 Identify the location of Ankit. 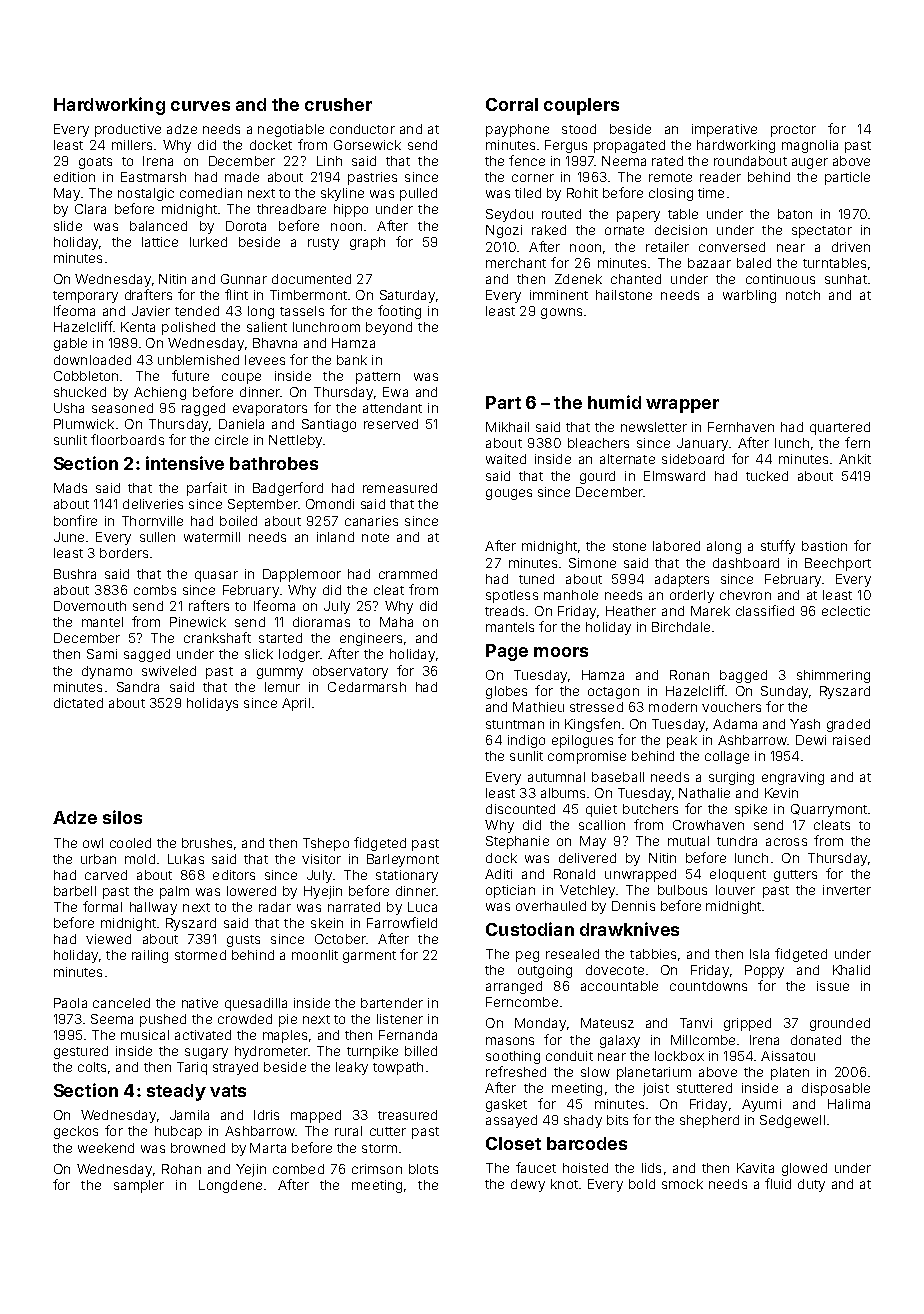
(855, 459).
